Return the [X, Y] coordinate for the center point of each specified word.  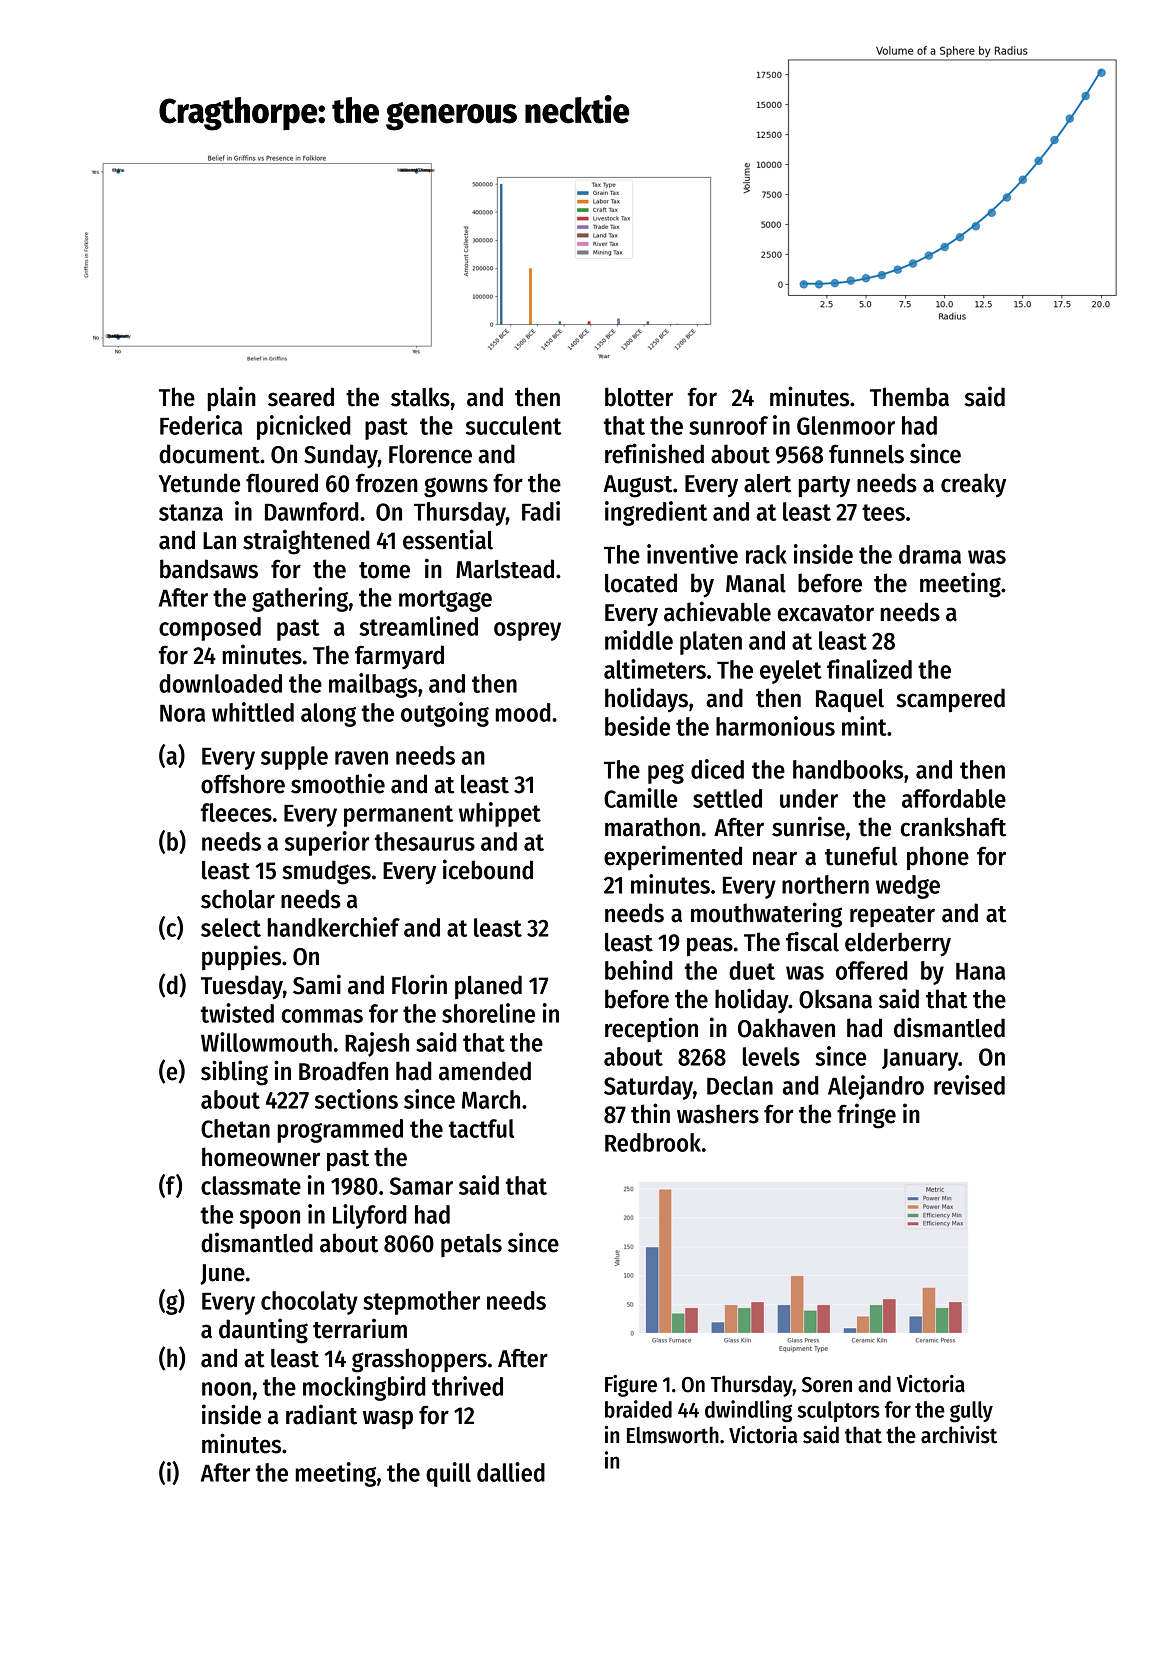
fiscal [812, 941]
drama [930, 554]
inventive [692, 554]
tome [384, 570]
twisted [237, 1013]
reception [651, 1029]
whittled [253, 712]
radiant [321, 1414]
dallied [511, 1472]
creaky [973, 485]
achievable [717, 611]
